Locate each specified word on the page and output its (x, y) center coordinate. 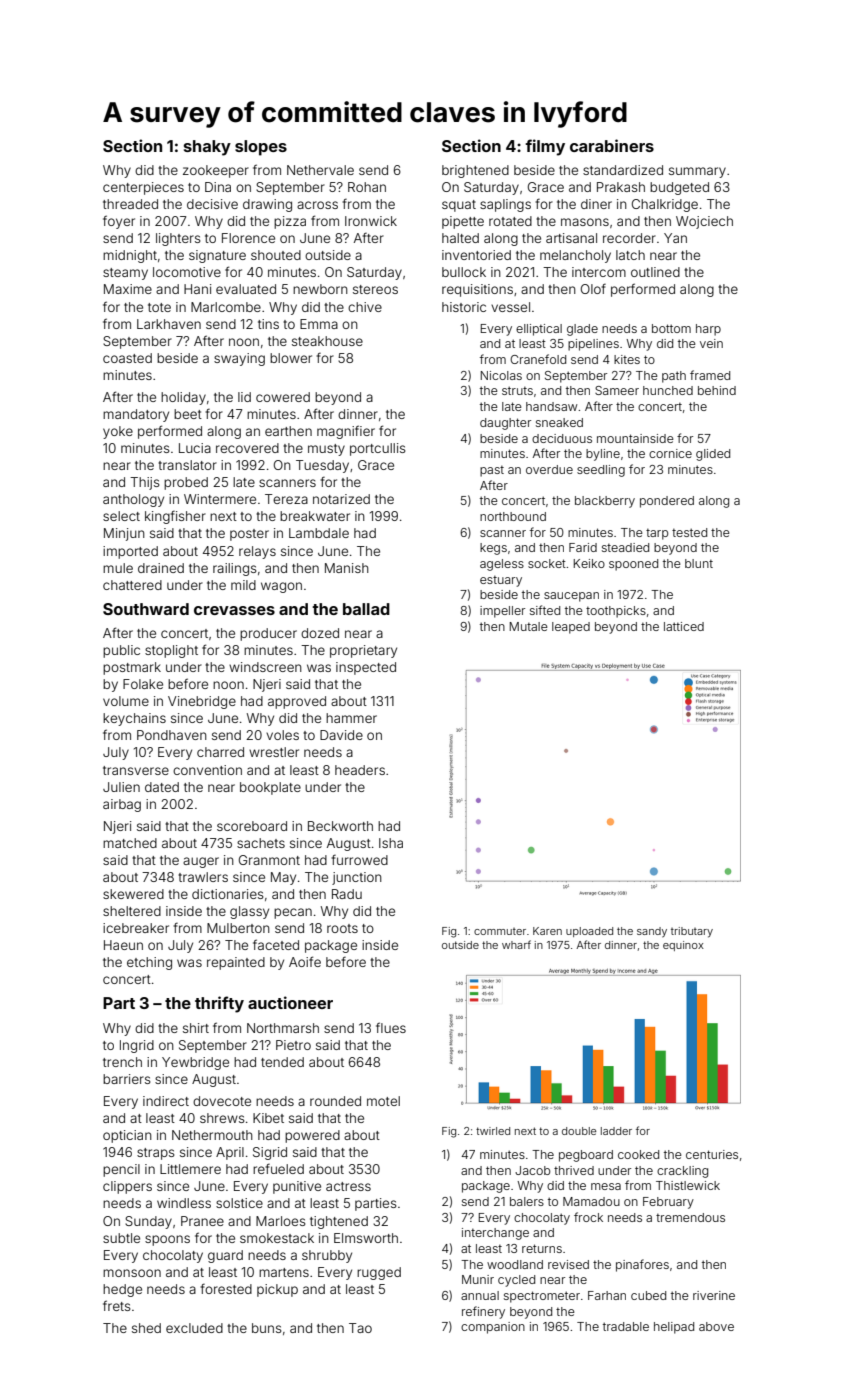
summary (697, 172)
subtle (121, 1238)
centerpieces (143, 188)
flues (391, 1027)
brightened (475, 171)
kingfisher (175, 517)
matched (130, 843)
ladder (616, 1131)
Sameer (617, 390)
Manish (347, 568)
